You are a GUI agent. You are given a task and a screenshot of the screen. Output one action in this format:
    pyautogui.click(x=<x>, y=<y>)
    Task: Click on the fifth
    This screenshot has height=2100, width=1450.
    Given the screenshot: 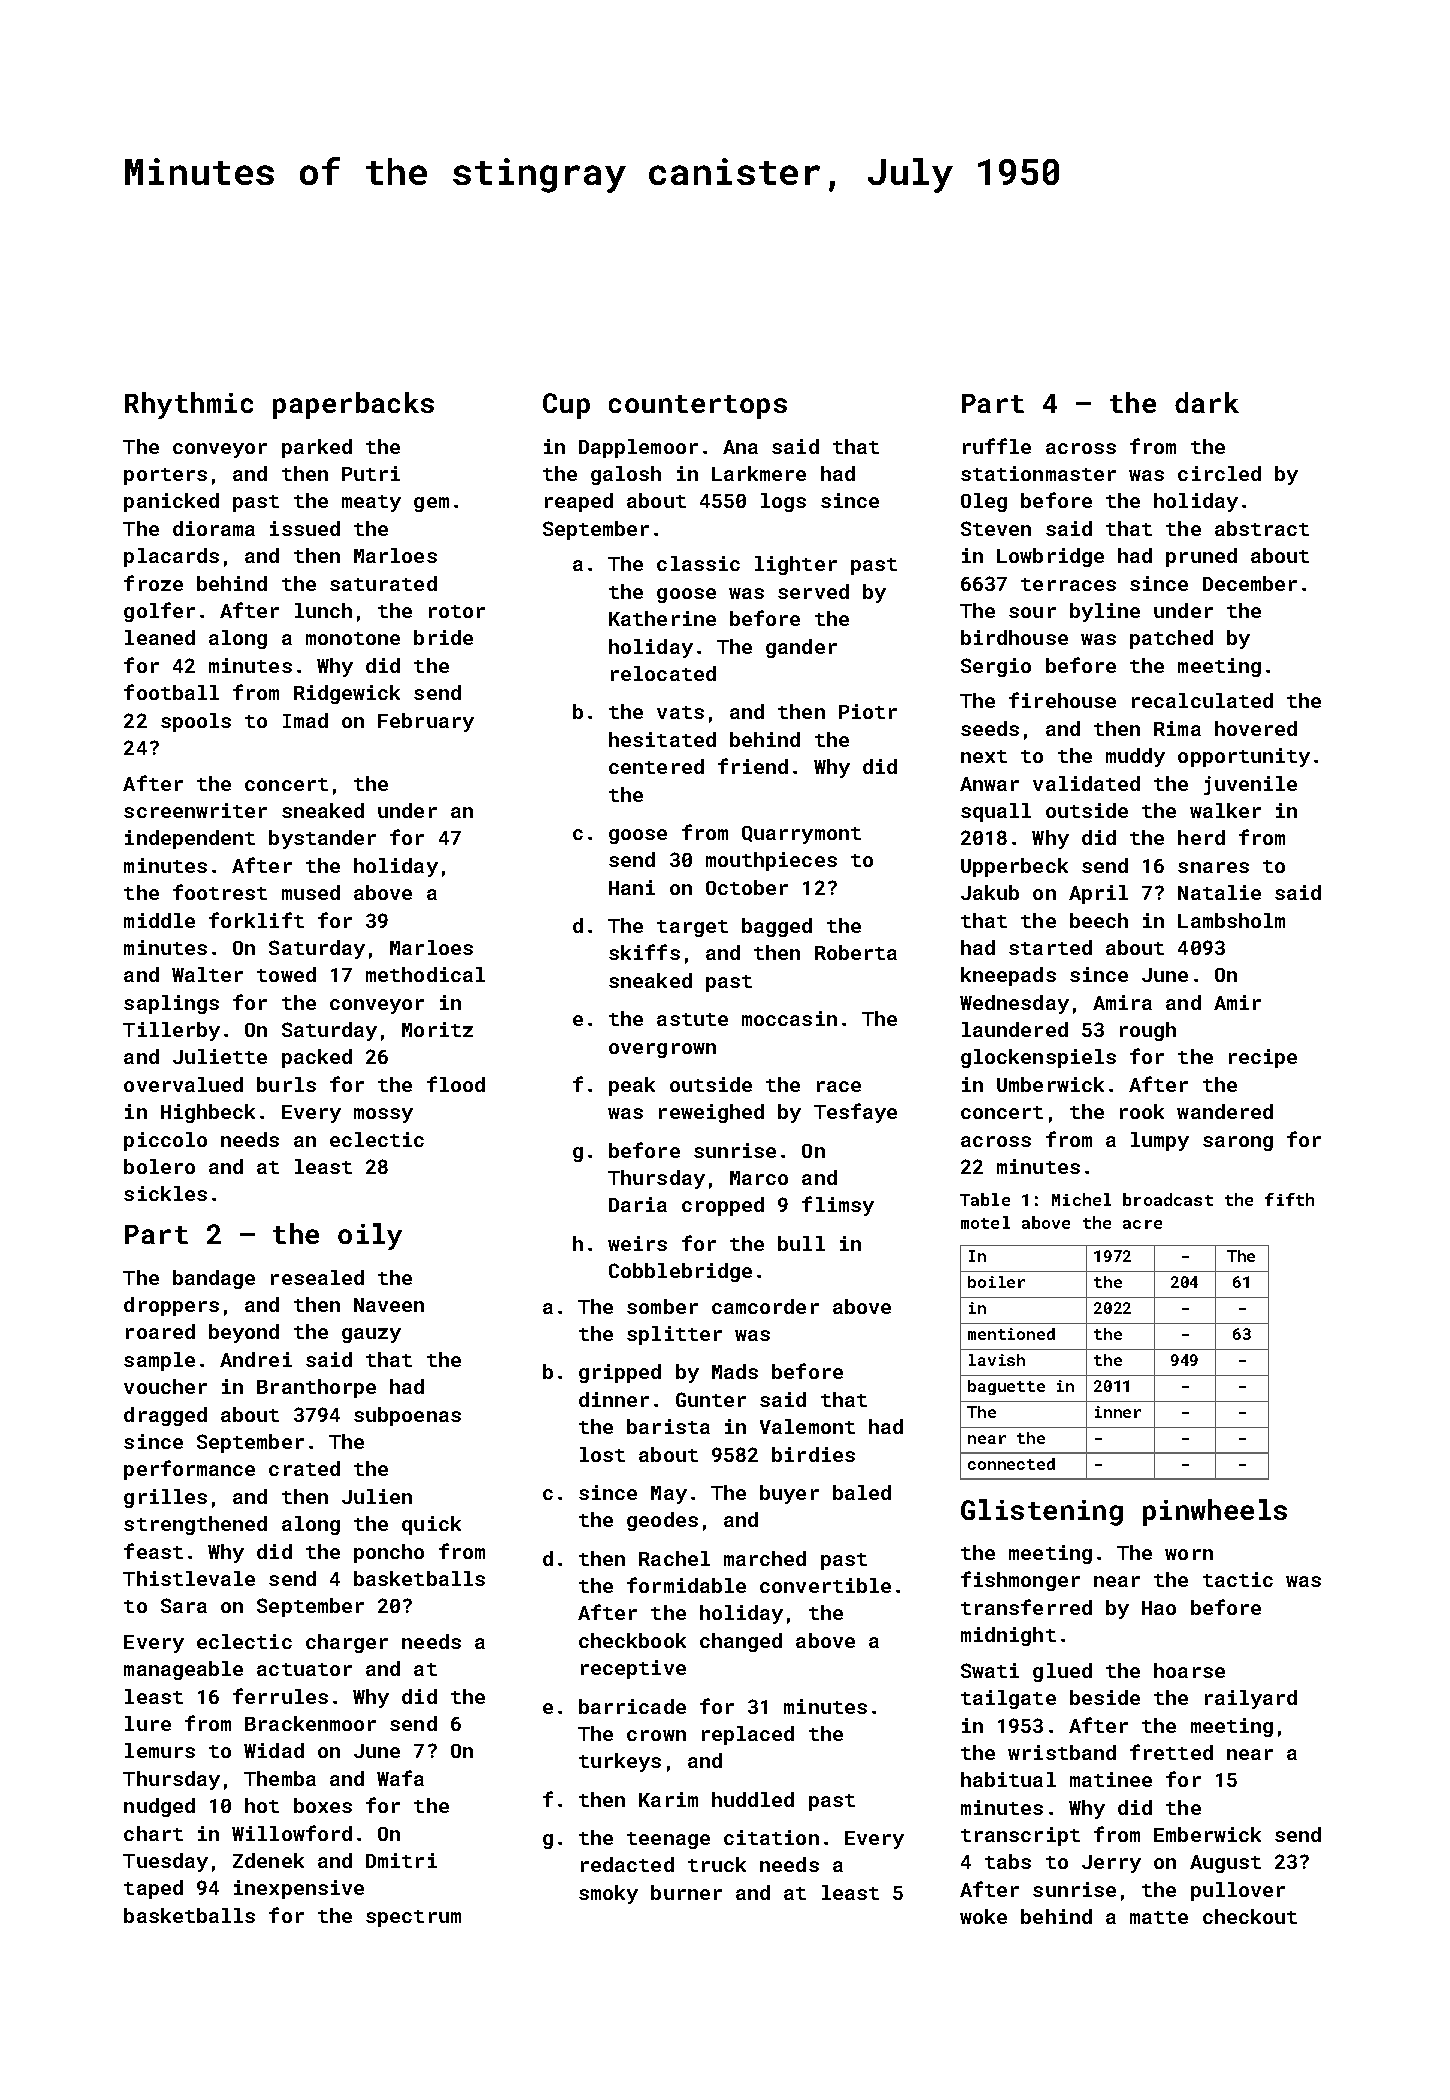 What is the action you would take?
    pyautogui.click(x=1289, y=1199)
